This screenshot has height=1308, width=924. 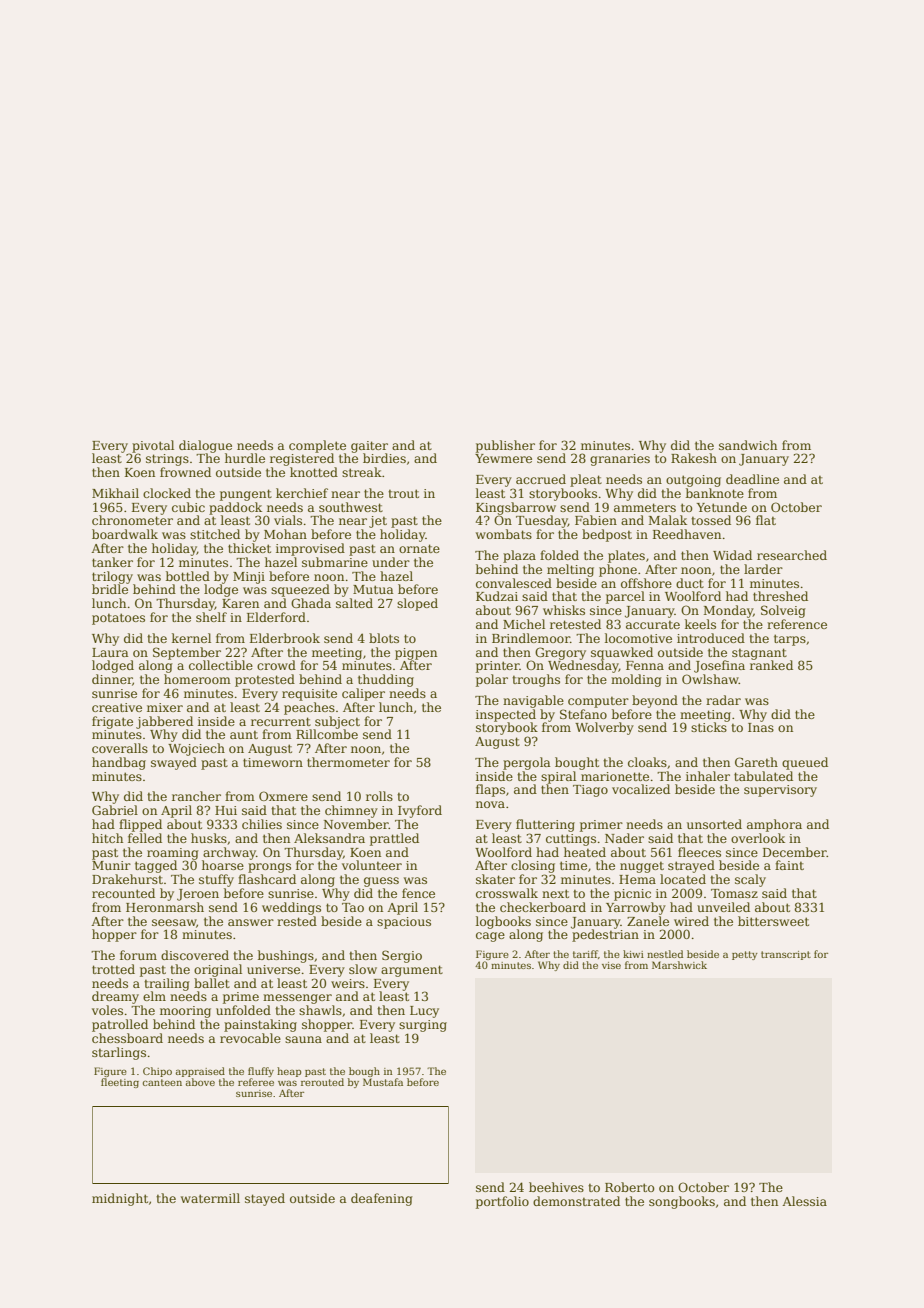 I want to click on Jeroen, so click(x=198, y=895).
